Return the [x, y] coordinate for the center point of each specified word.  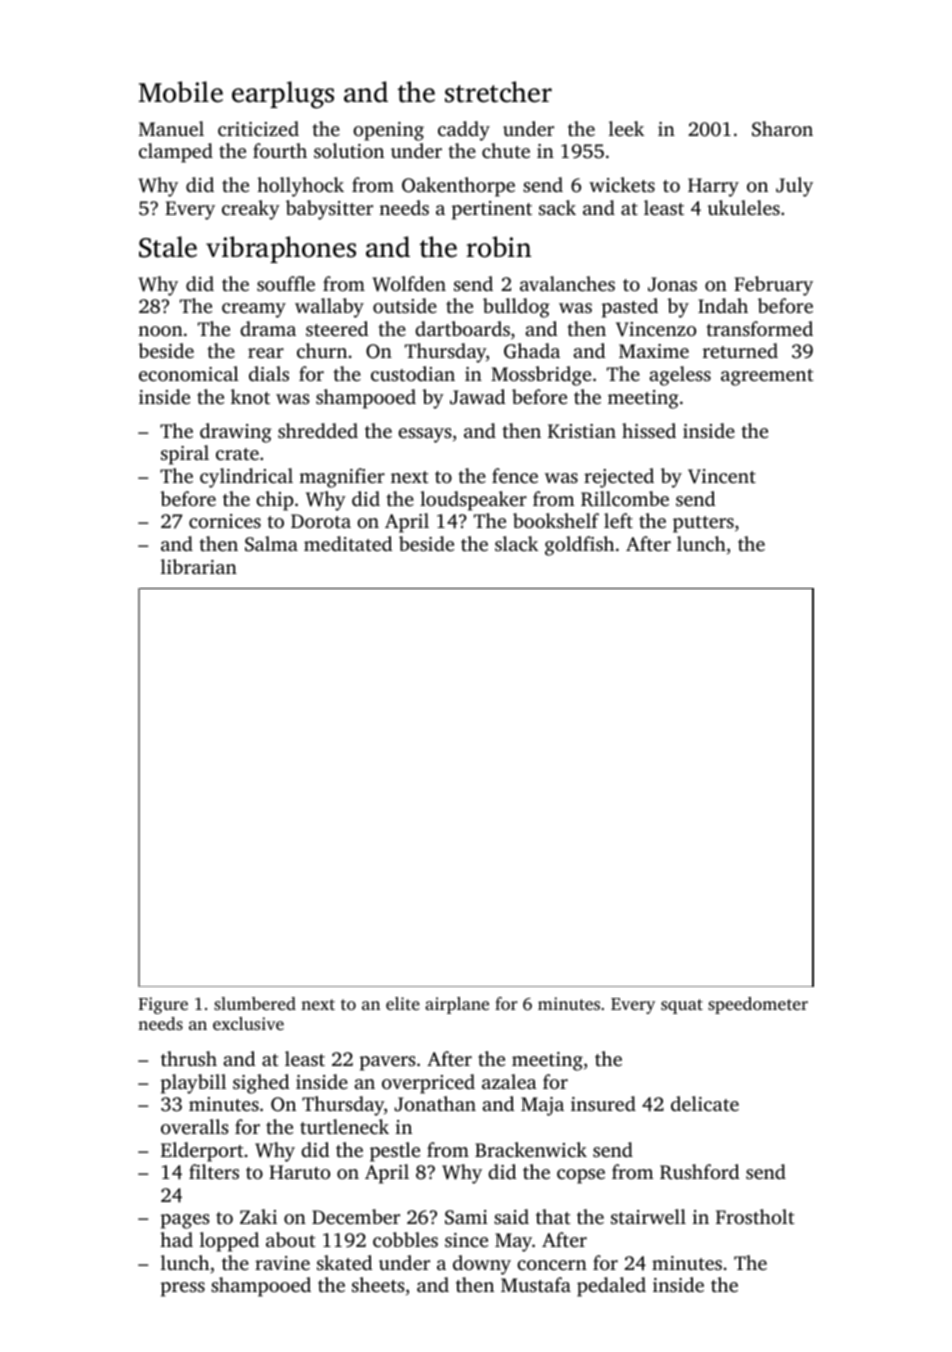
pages [185, 1221]
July [794, 187]
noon [160, 331]
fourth [280, 150]
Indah [723, 305]
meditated [348, 543]
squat [682, 1006]
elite [403, 1003]
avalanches [567, 283]
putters [703, 524]
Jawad [477, 397]
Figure [163, 1005]
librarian [199, 566]
